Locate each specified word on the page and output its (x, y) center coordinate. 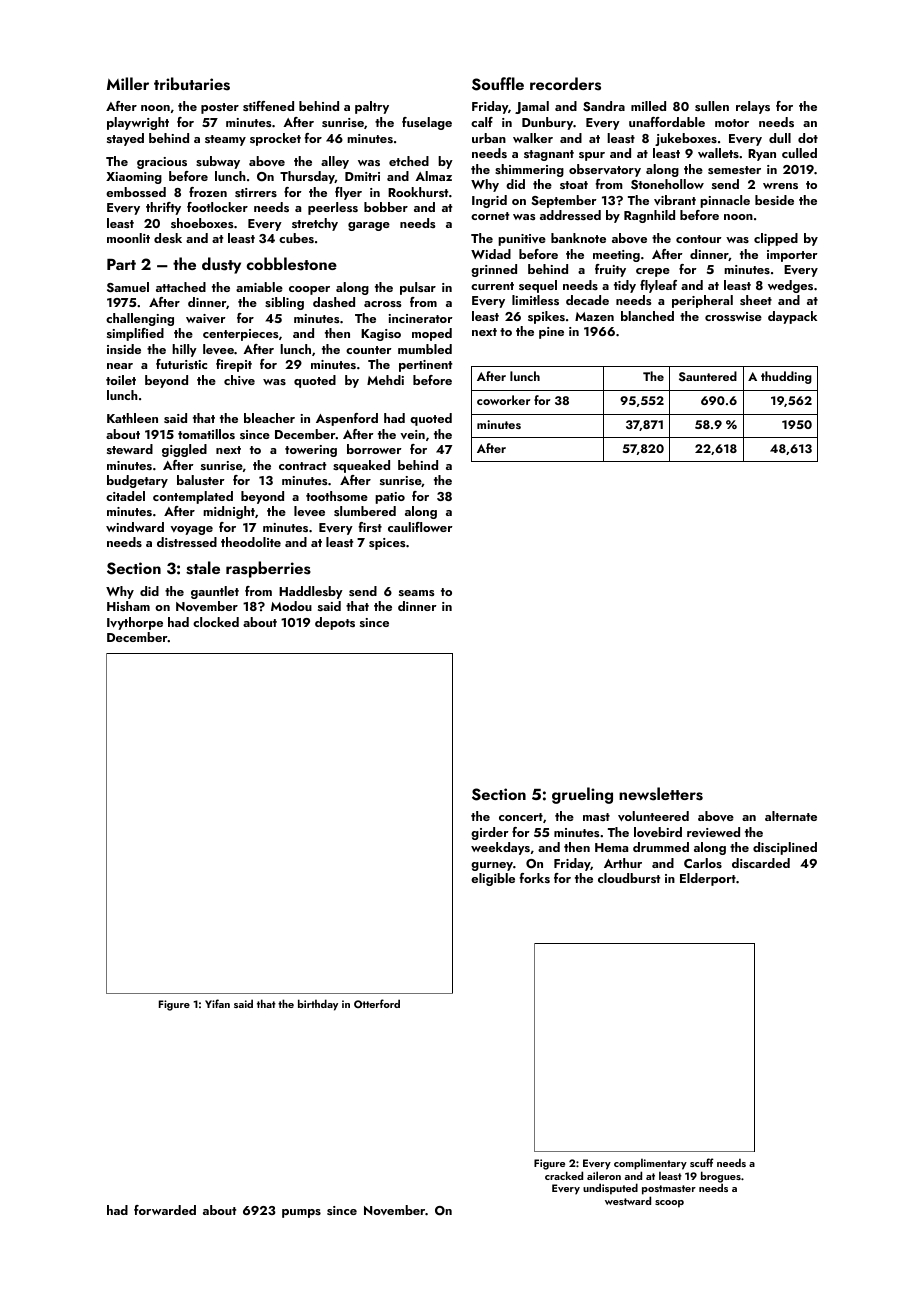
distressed (187, 542)
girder (490, 833)
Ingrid (489, 201)
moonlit (128, 238)
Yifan (217, 1003)
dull (780, 138)
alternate (791, 816)
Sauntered (708, 376)
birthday (318, 1005)
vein (412, 434)
